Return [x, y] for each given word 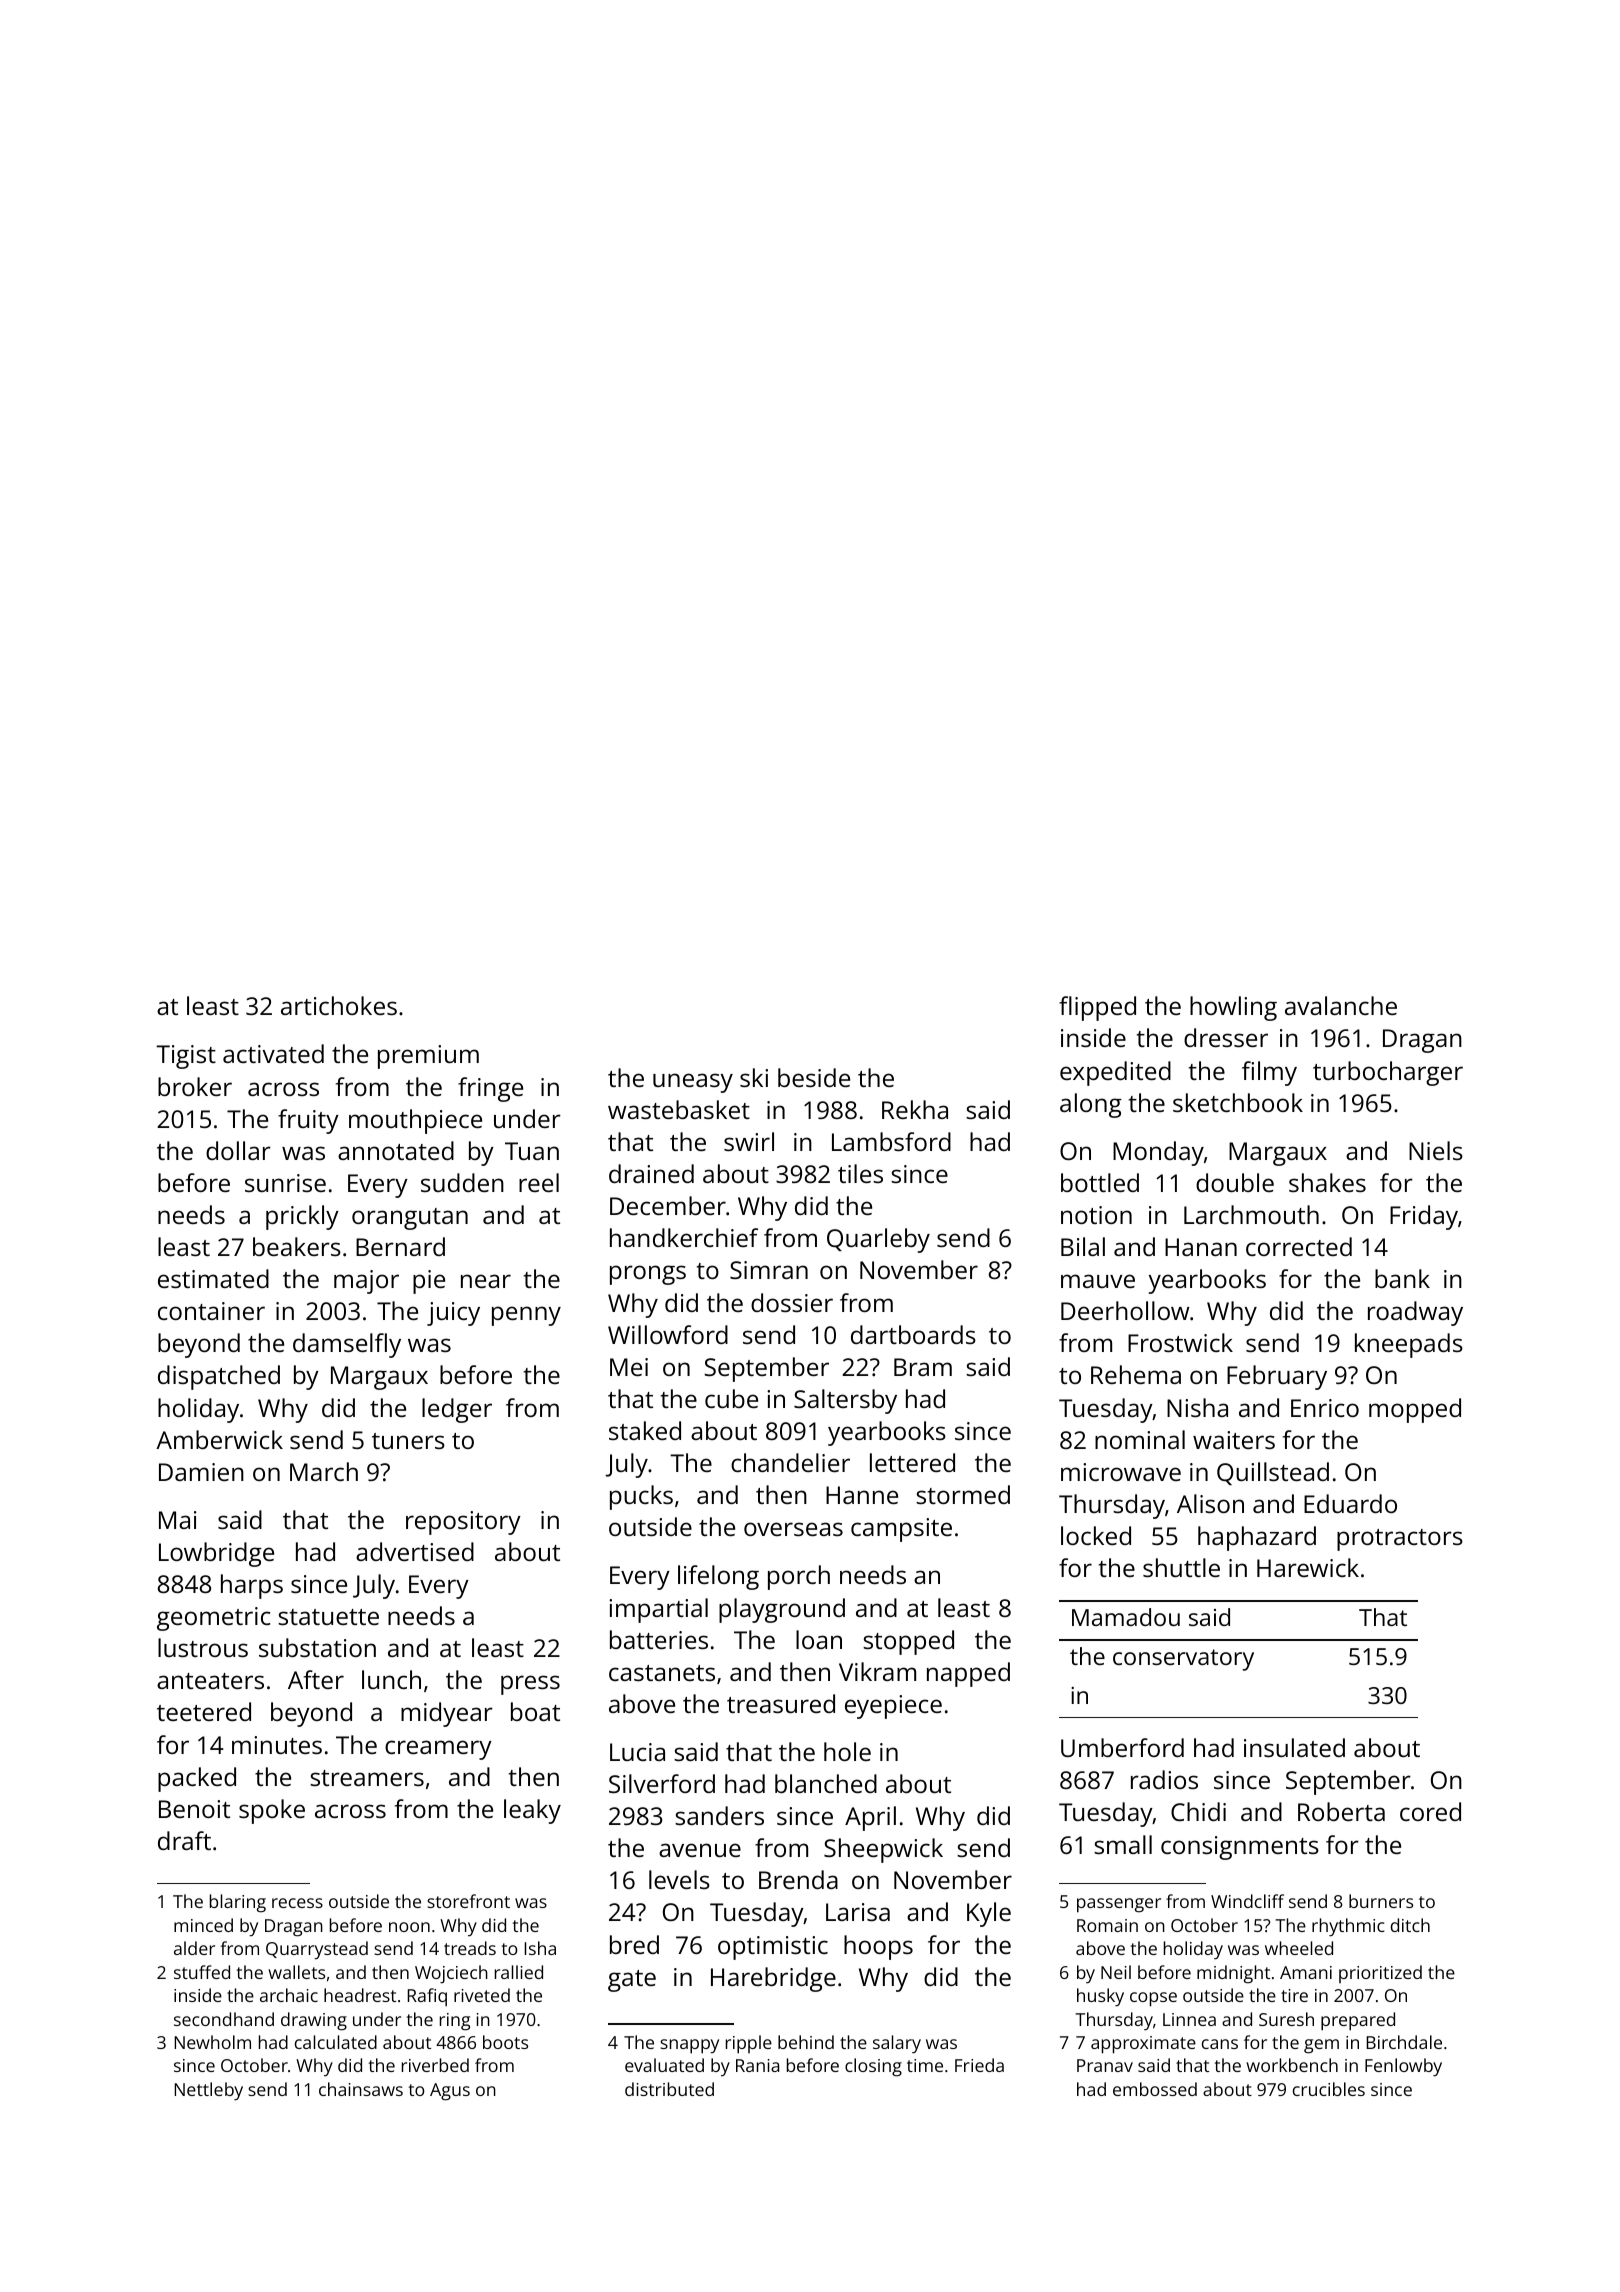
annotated [396, 1150]
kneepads [1409, 1345]
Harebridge [773, 1979]
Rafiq [427, 1997]
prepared [1358, 2021]
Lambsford [891, 1141]
